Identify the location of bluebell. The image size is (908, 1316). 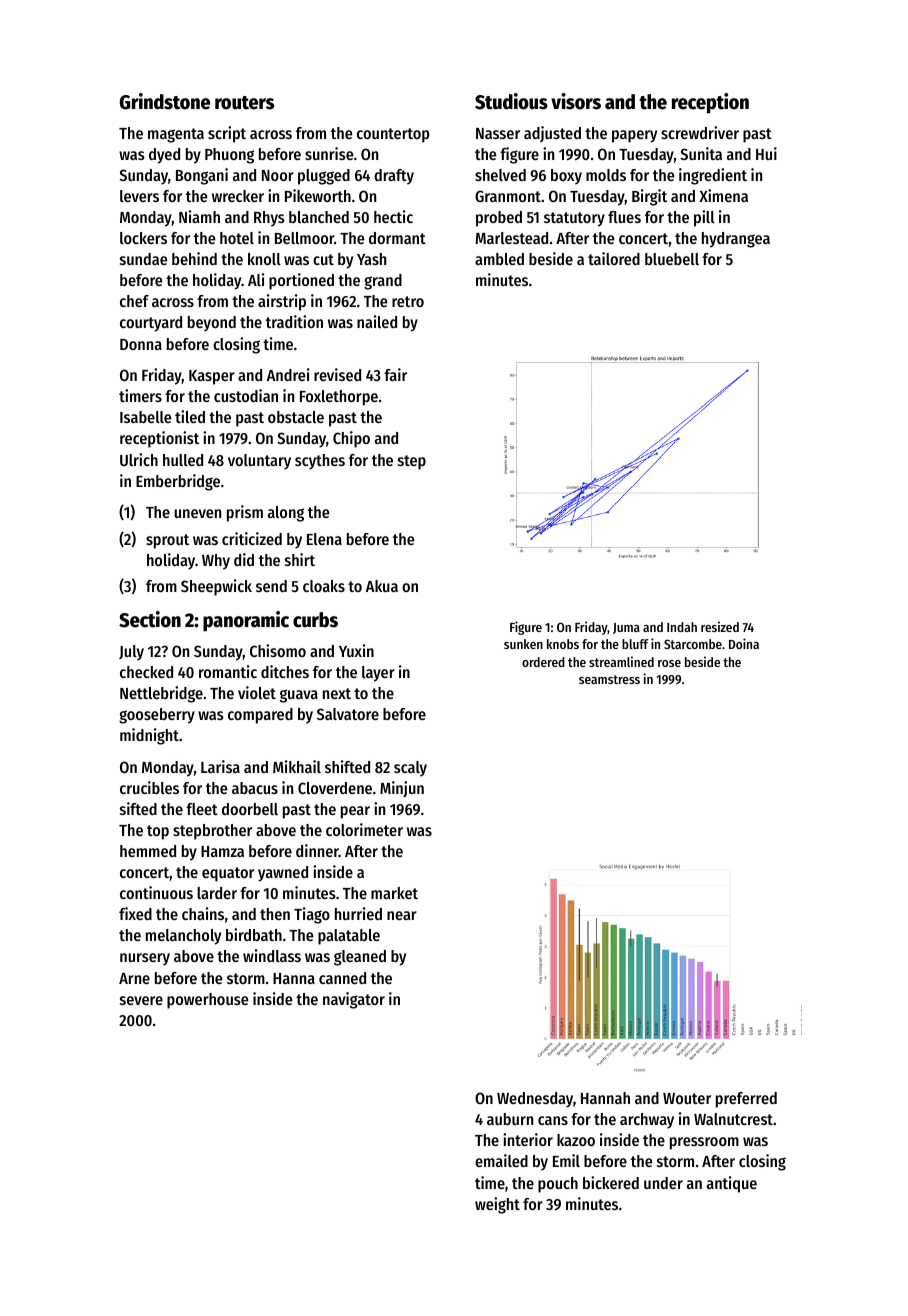
(672, 259).
